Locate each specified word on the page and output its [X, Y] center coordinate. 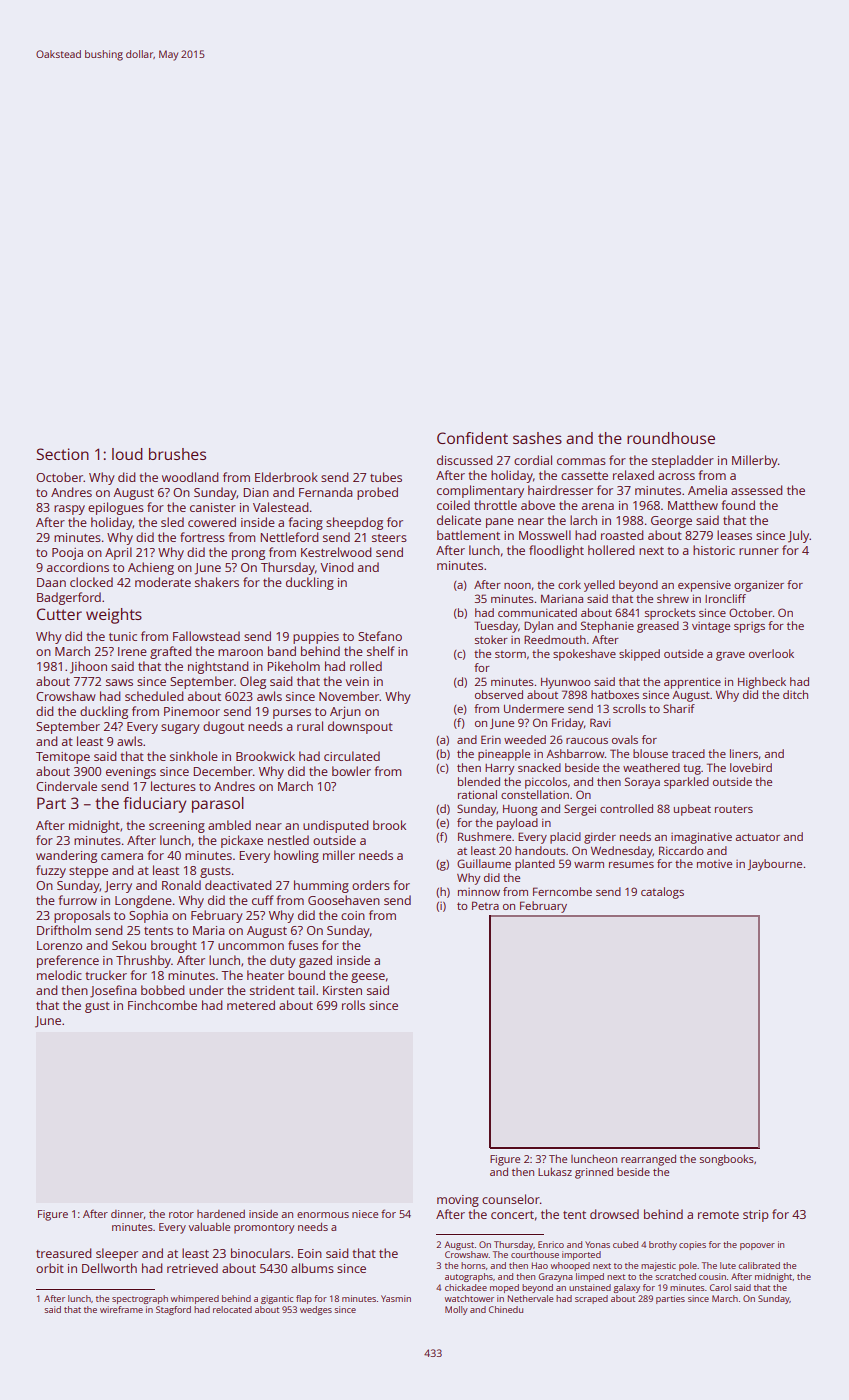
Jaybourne [774, 865]
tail [306, 990]
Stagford [173, 1310]
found [738, 505]
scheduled [154, 696]
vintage [711, 627]
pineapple [504, 755]
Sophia [148, 916]
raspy [69, 510]
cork [569, 584]
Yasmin [396, 1298]
